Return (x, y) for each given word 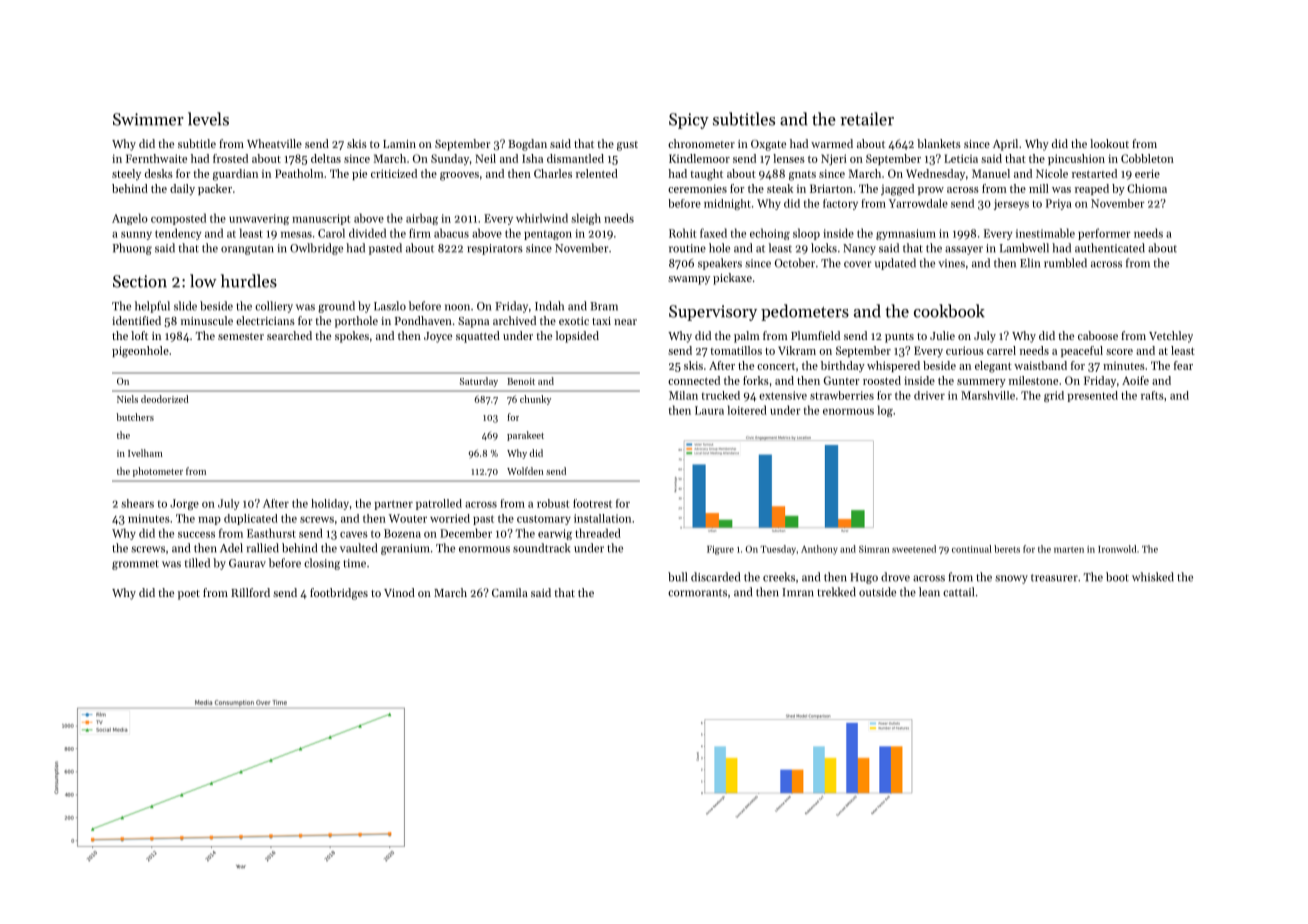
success (196, 535)
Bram (604, 306)
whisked (1153, 577)
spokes (352, 337)
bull (677, 577)
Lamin (399, 144)
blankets (939, 143)
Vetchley (1171, 337)
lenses (789, 158)
